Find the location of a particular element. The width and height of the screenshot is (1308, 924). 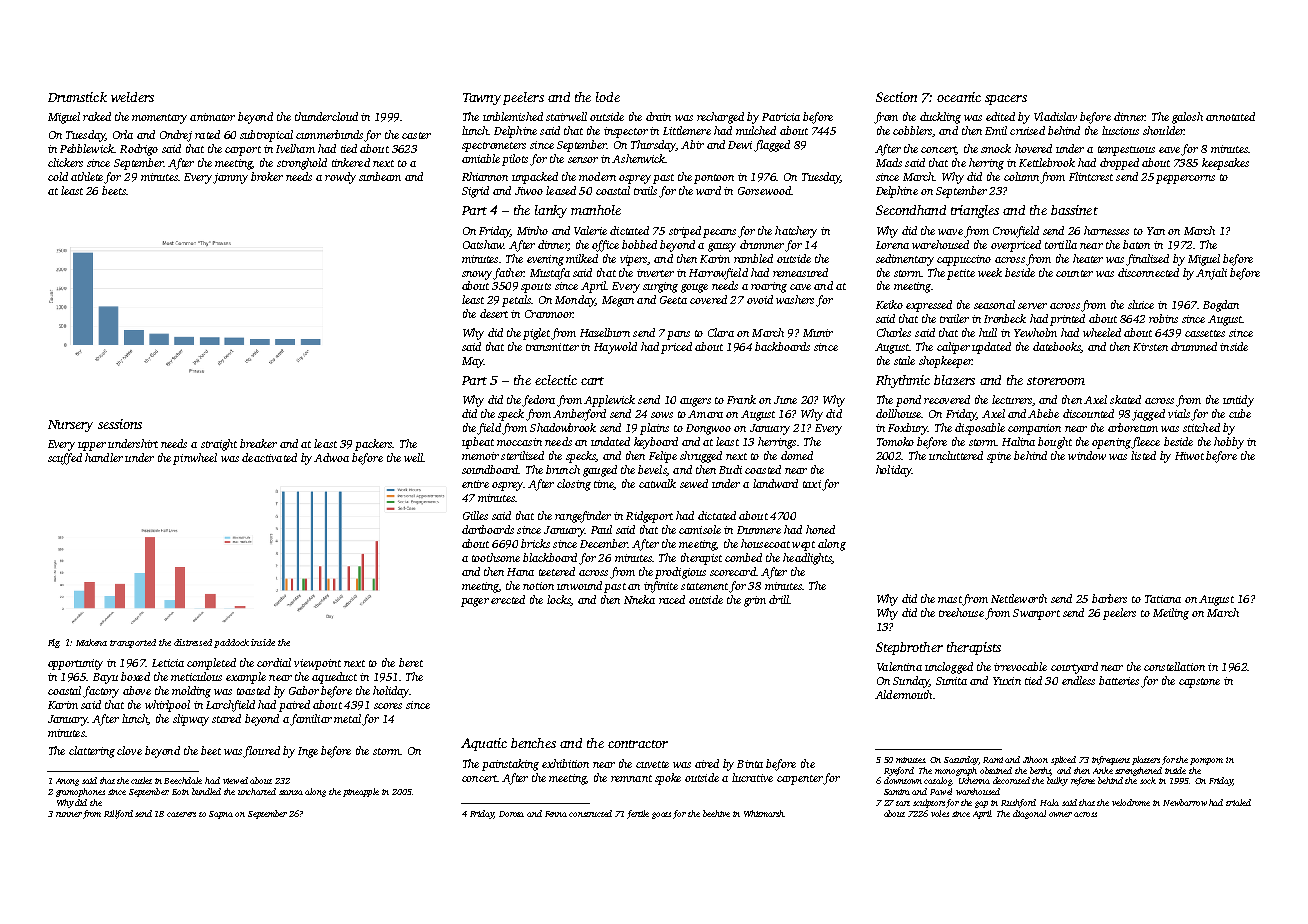

desert is located at coordinates (494, 313).
